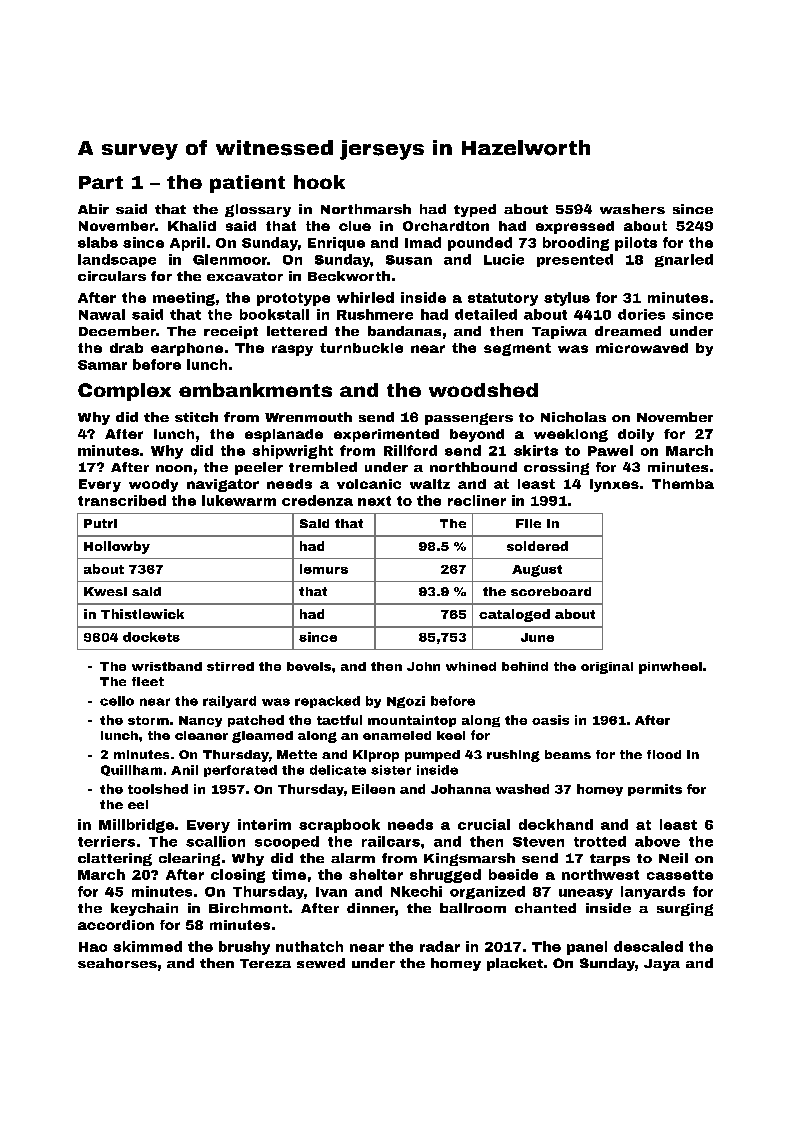  What do you see at coordinates (293, 299) in the image?
I see `prototype` at bounding box center [293, 299].
